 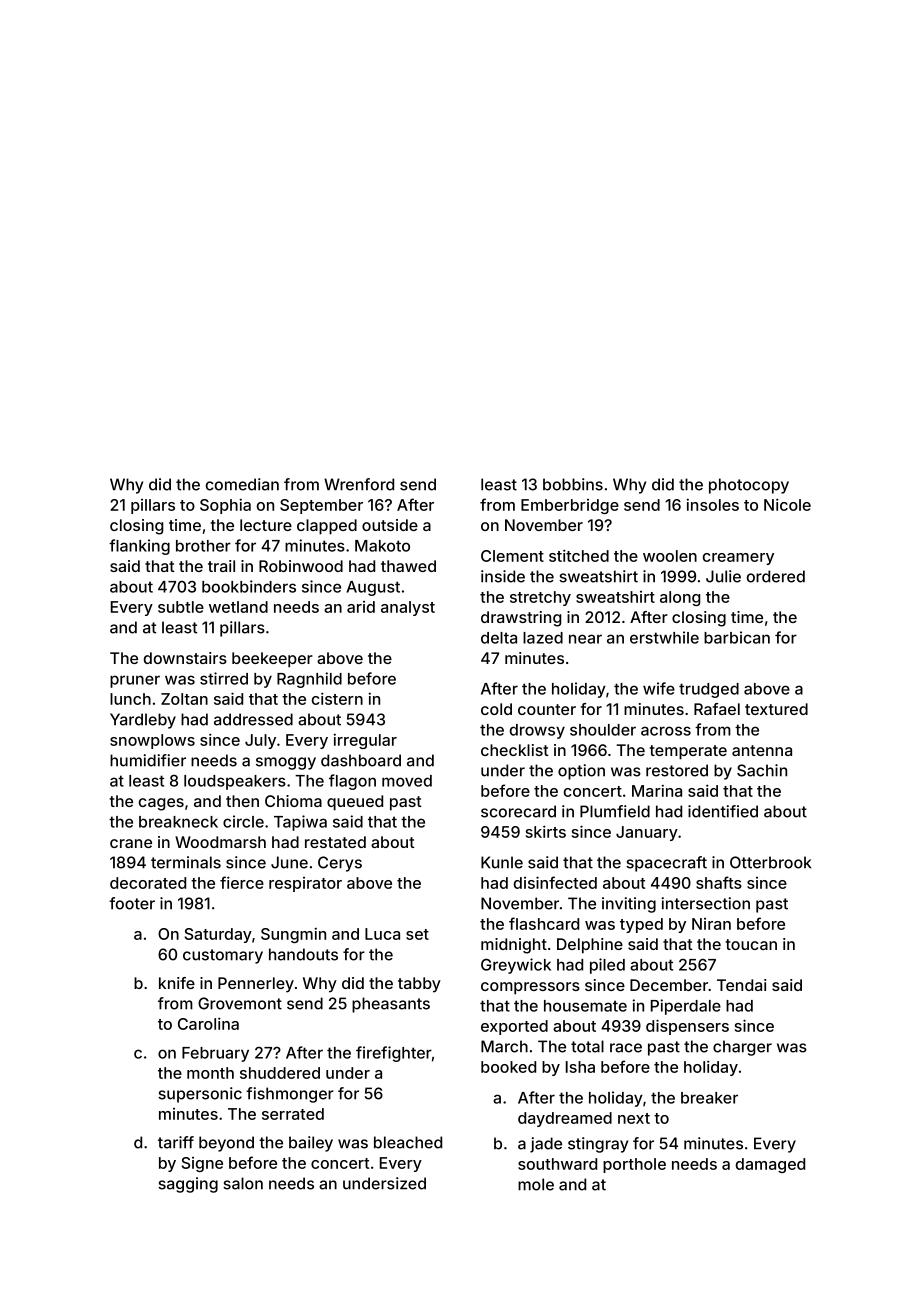 I want to click on cistern, so click(x=337, y=698).
